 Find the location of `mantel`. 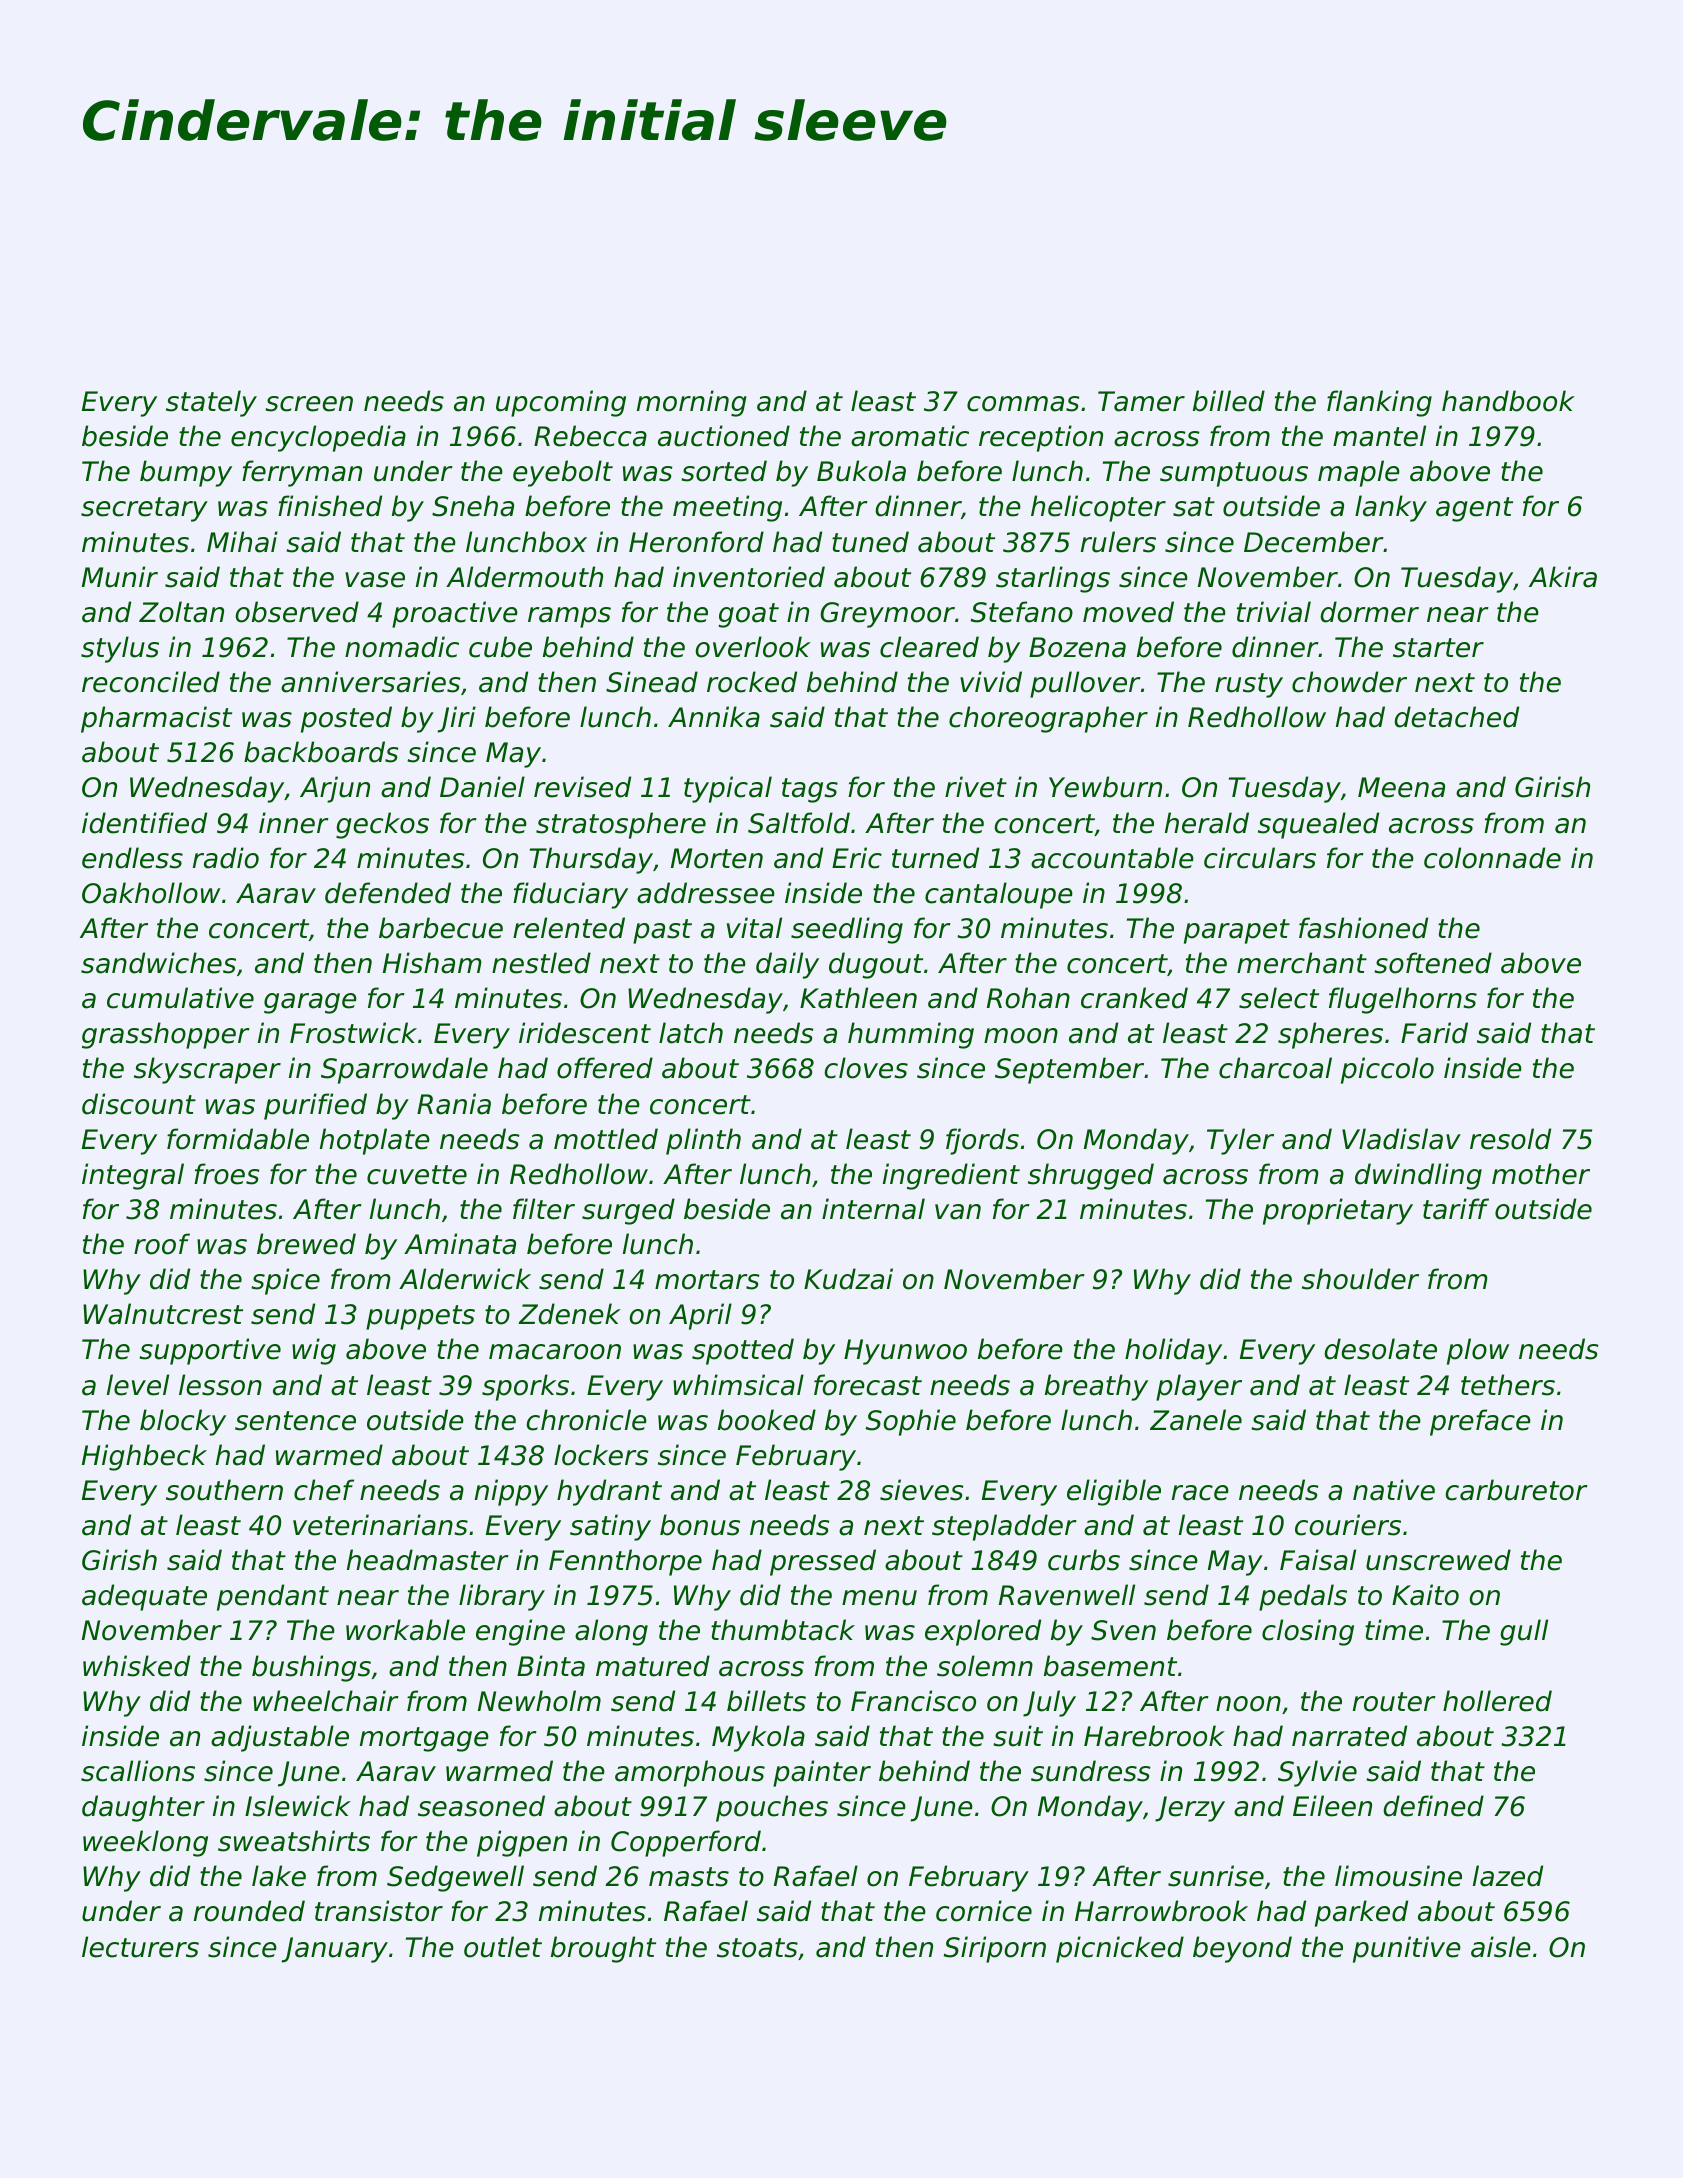

mantel is located at coordinates (1379, 436).
